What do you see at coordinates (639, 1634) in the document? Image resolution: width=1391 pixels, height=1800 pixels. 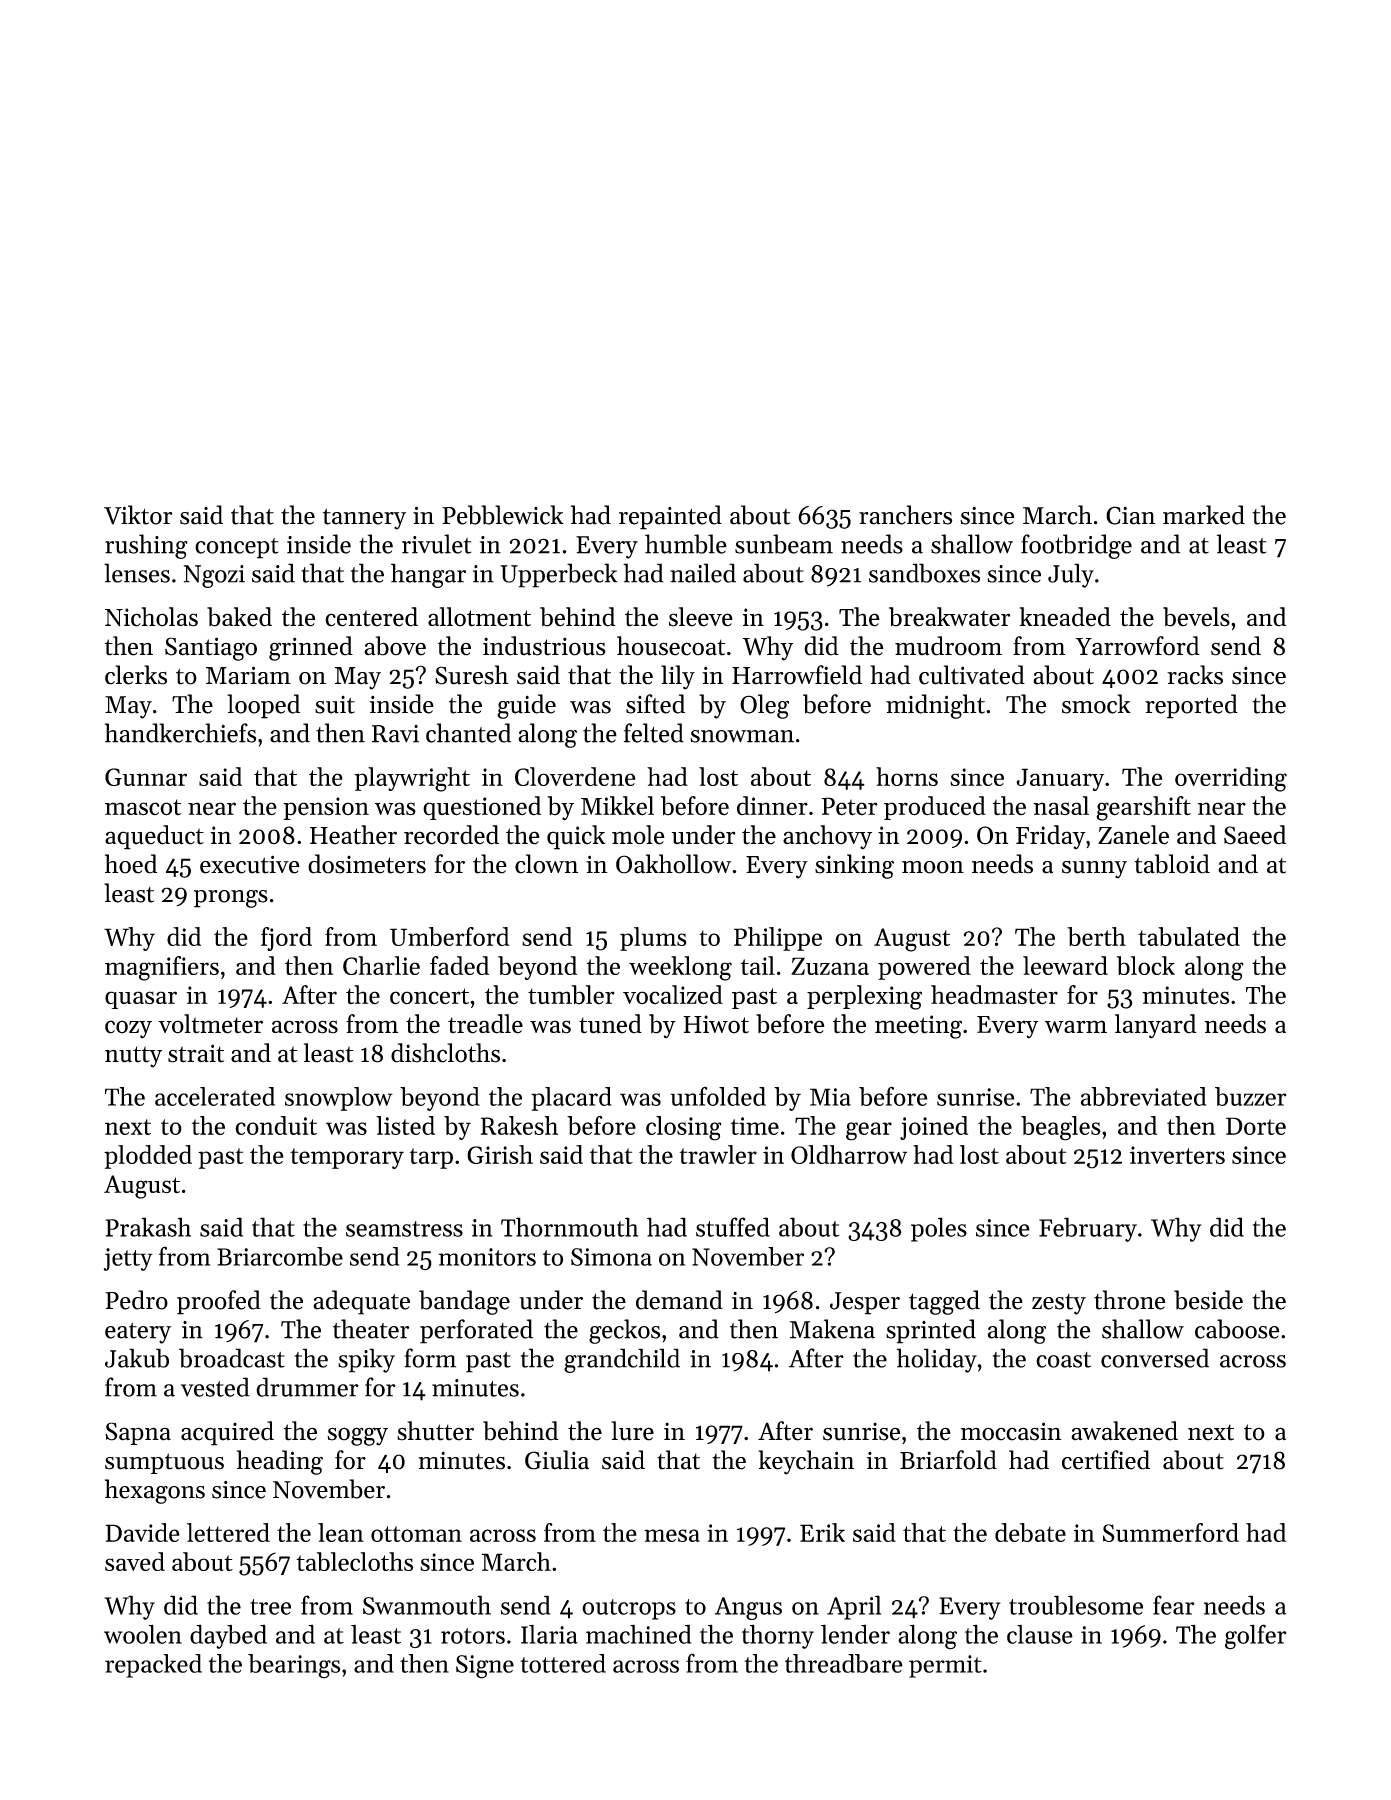 I see `machined` at bounding box center [639, 1634].
